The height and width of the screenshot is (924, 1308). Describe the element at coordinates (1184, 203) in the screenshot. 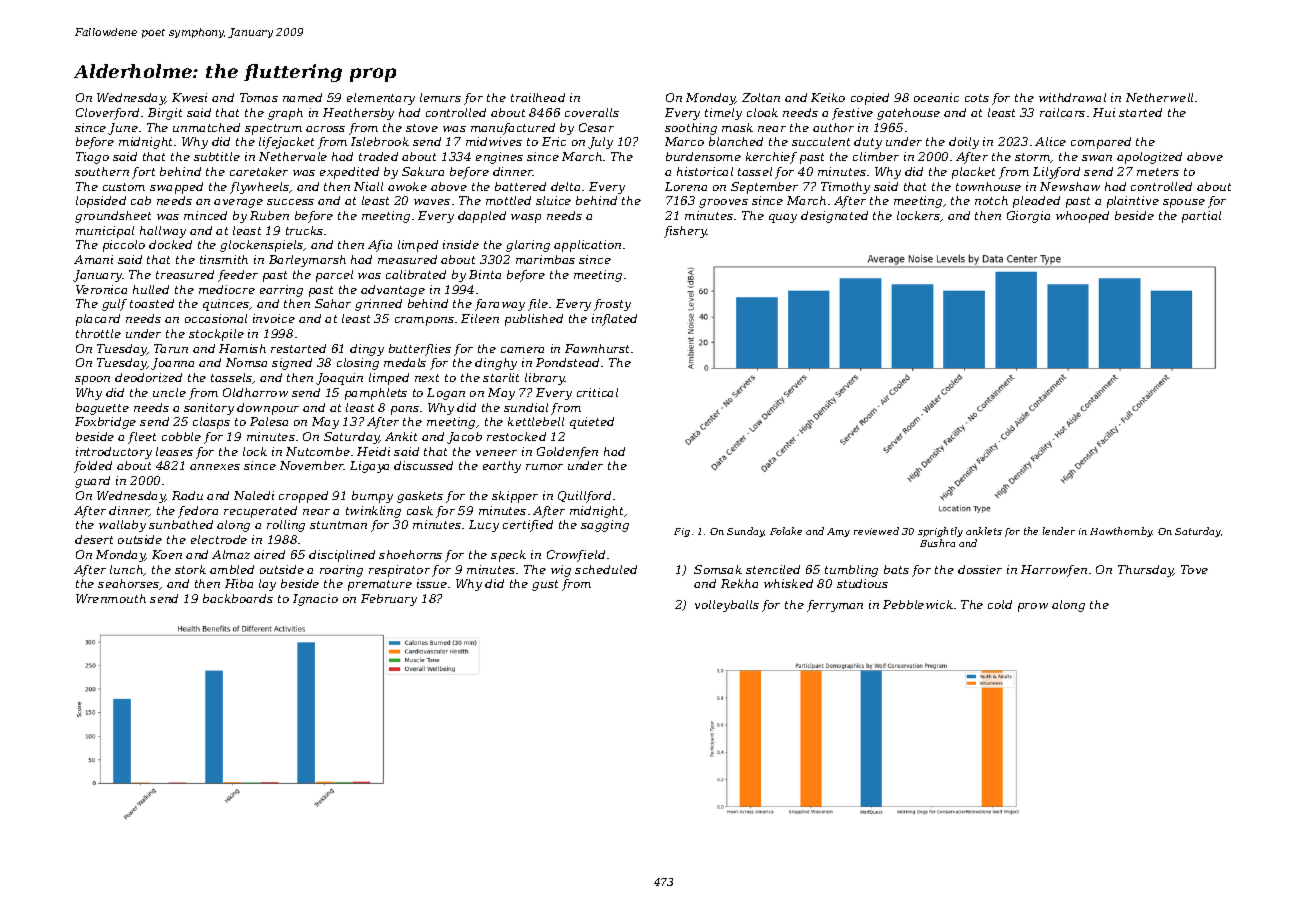

I see `spouse` at that location.
